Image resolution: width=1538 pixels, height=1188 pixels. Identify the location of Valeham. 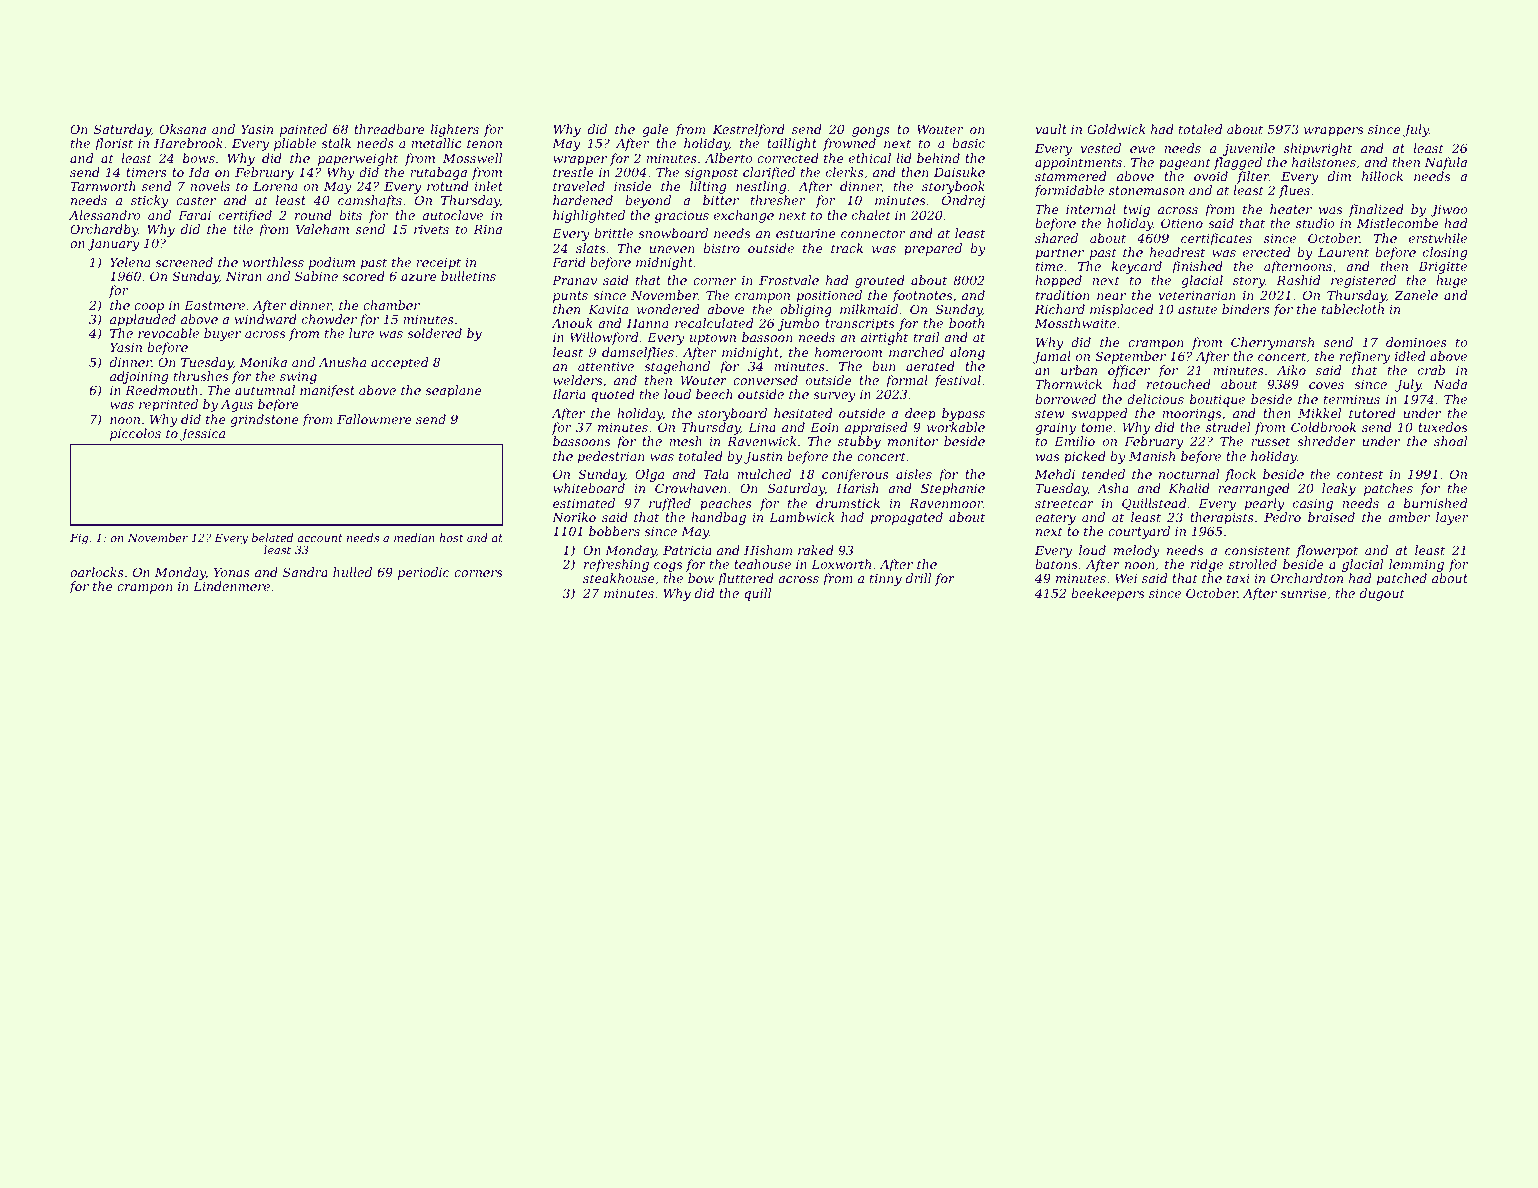
(322, 229).
